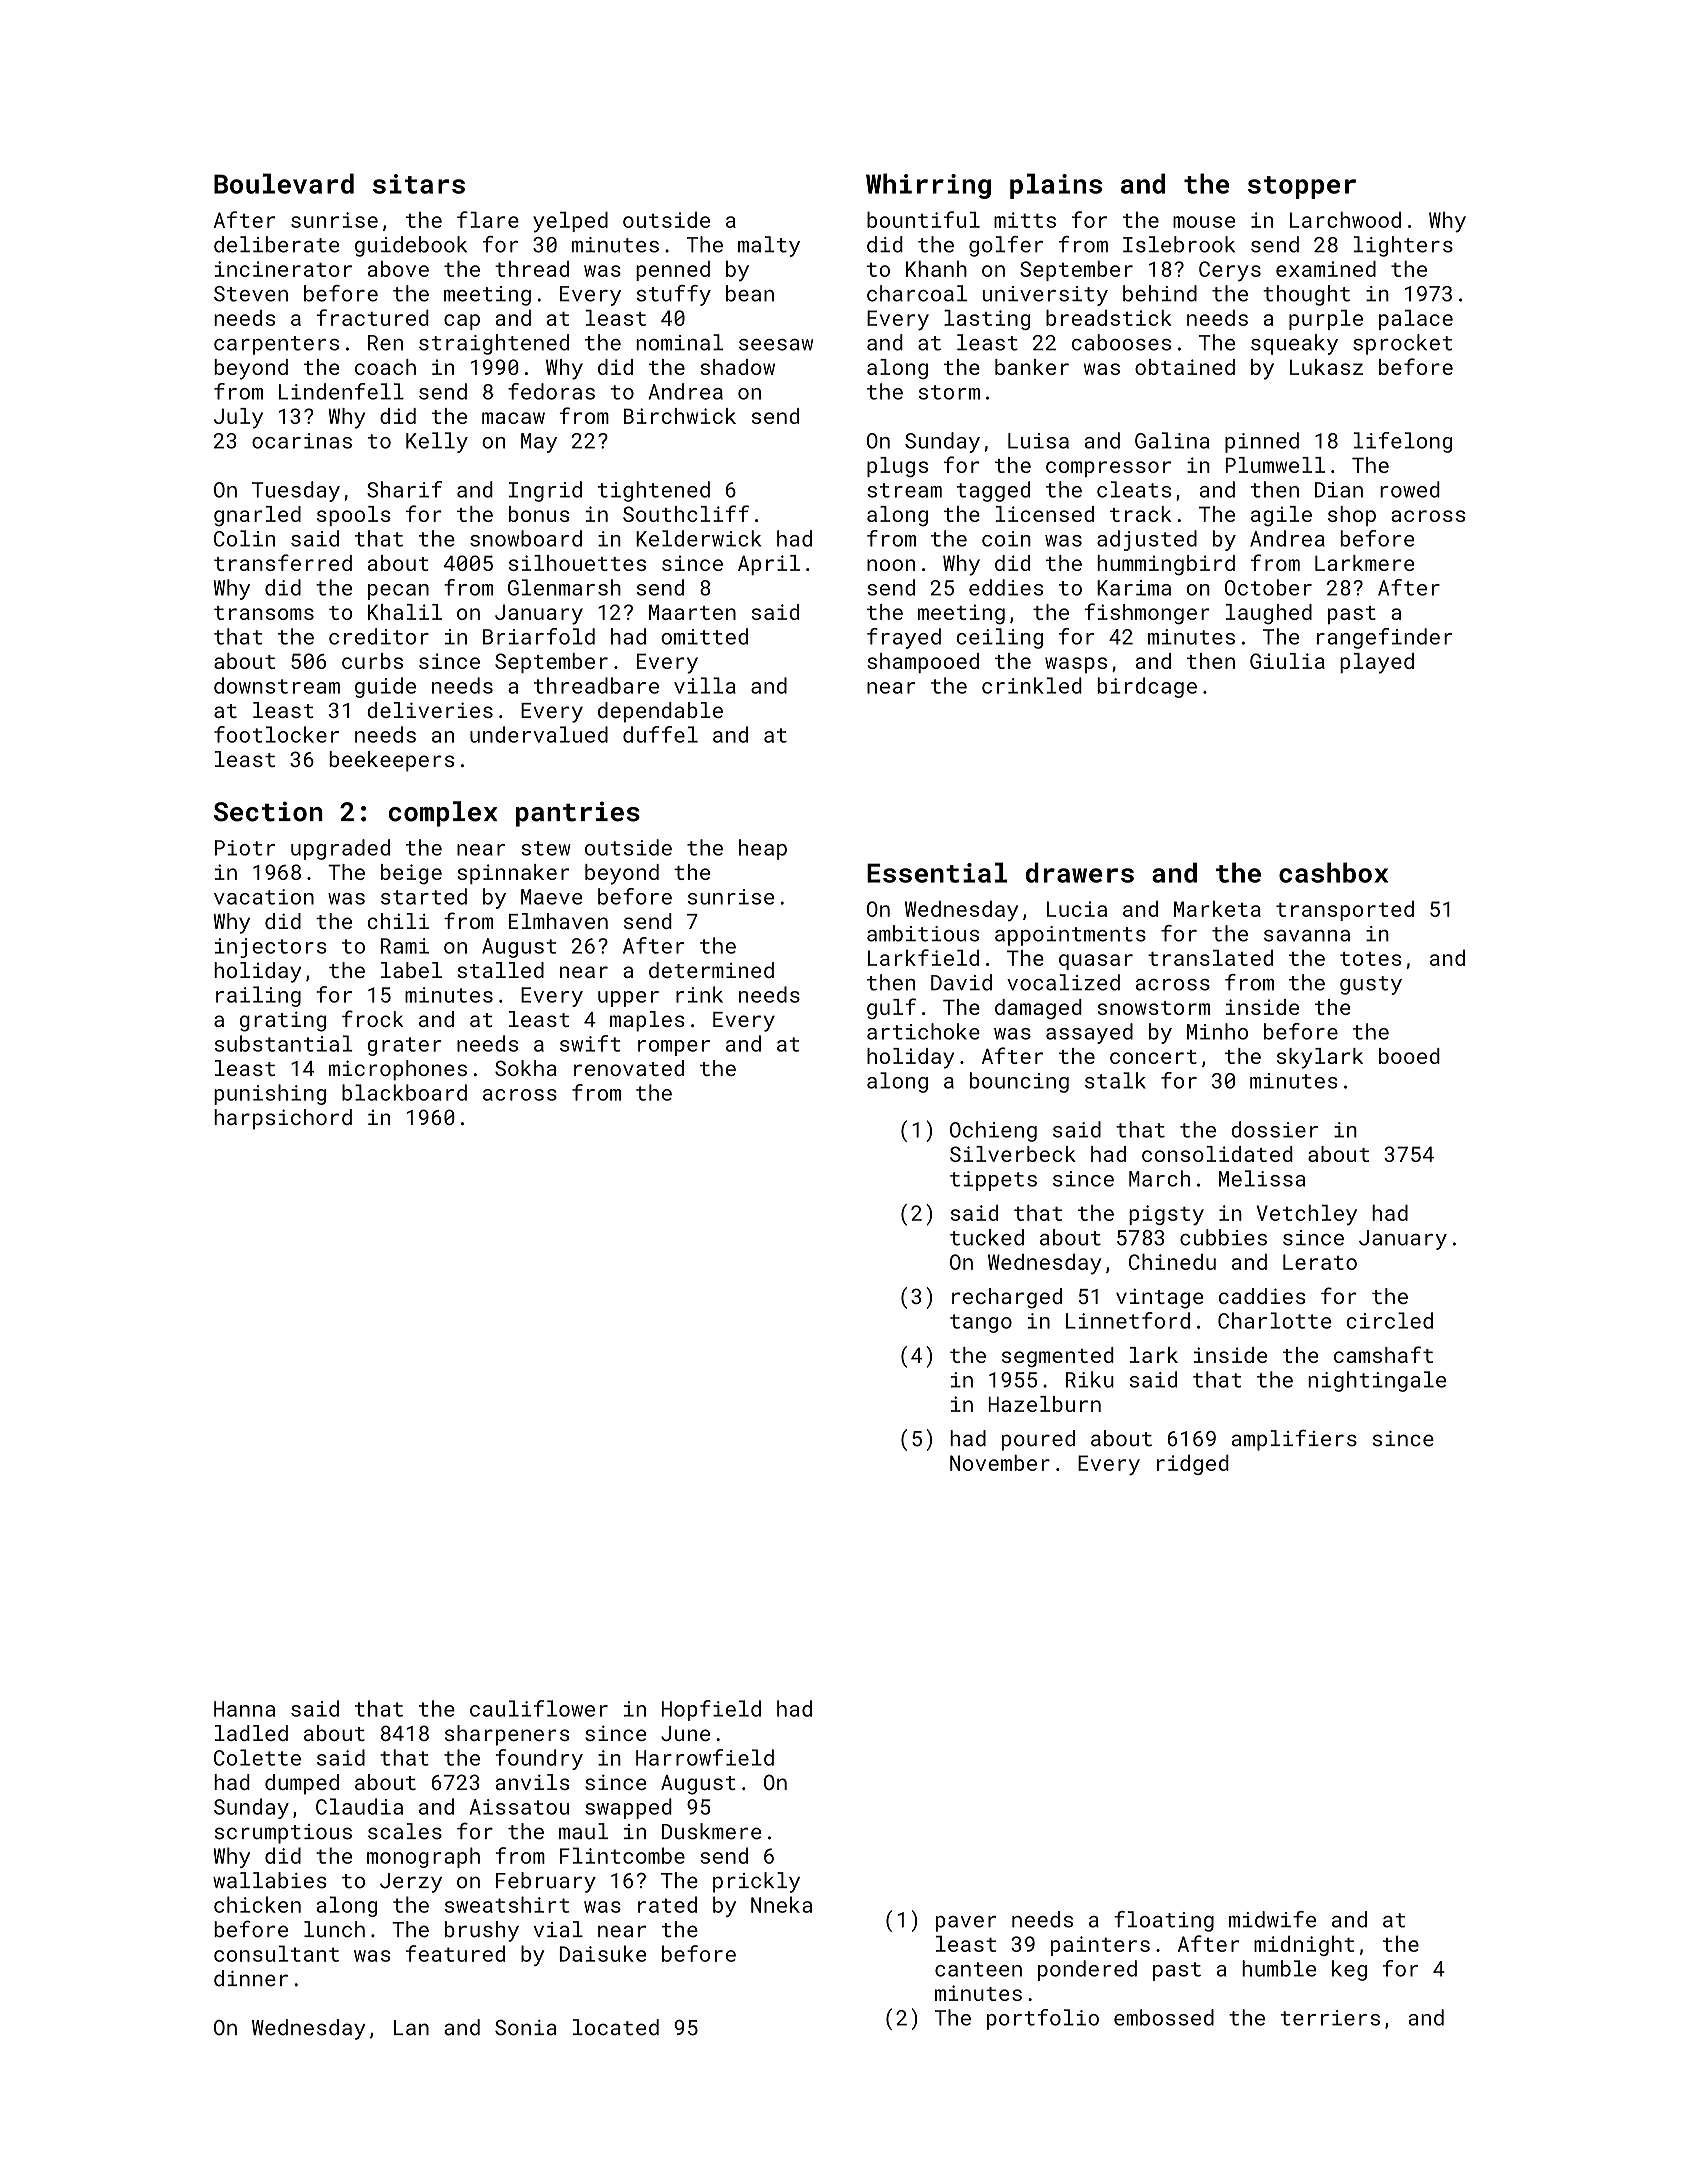 The width and height of the screenshot is (1683, 2178). What do you see at coordinates (1019, 1082) in the screenshot?
I see `bouncing` at bounding box center [1019, 1082].
